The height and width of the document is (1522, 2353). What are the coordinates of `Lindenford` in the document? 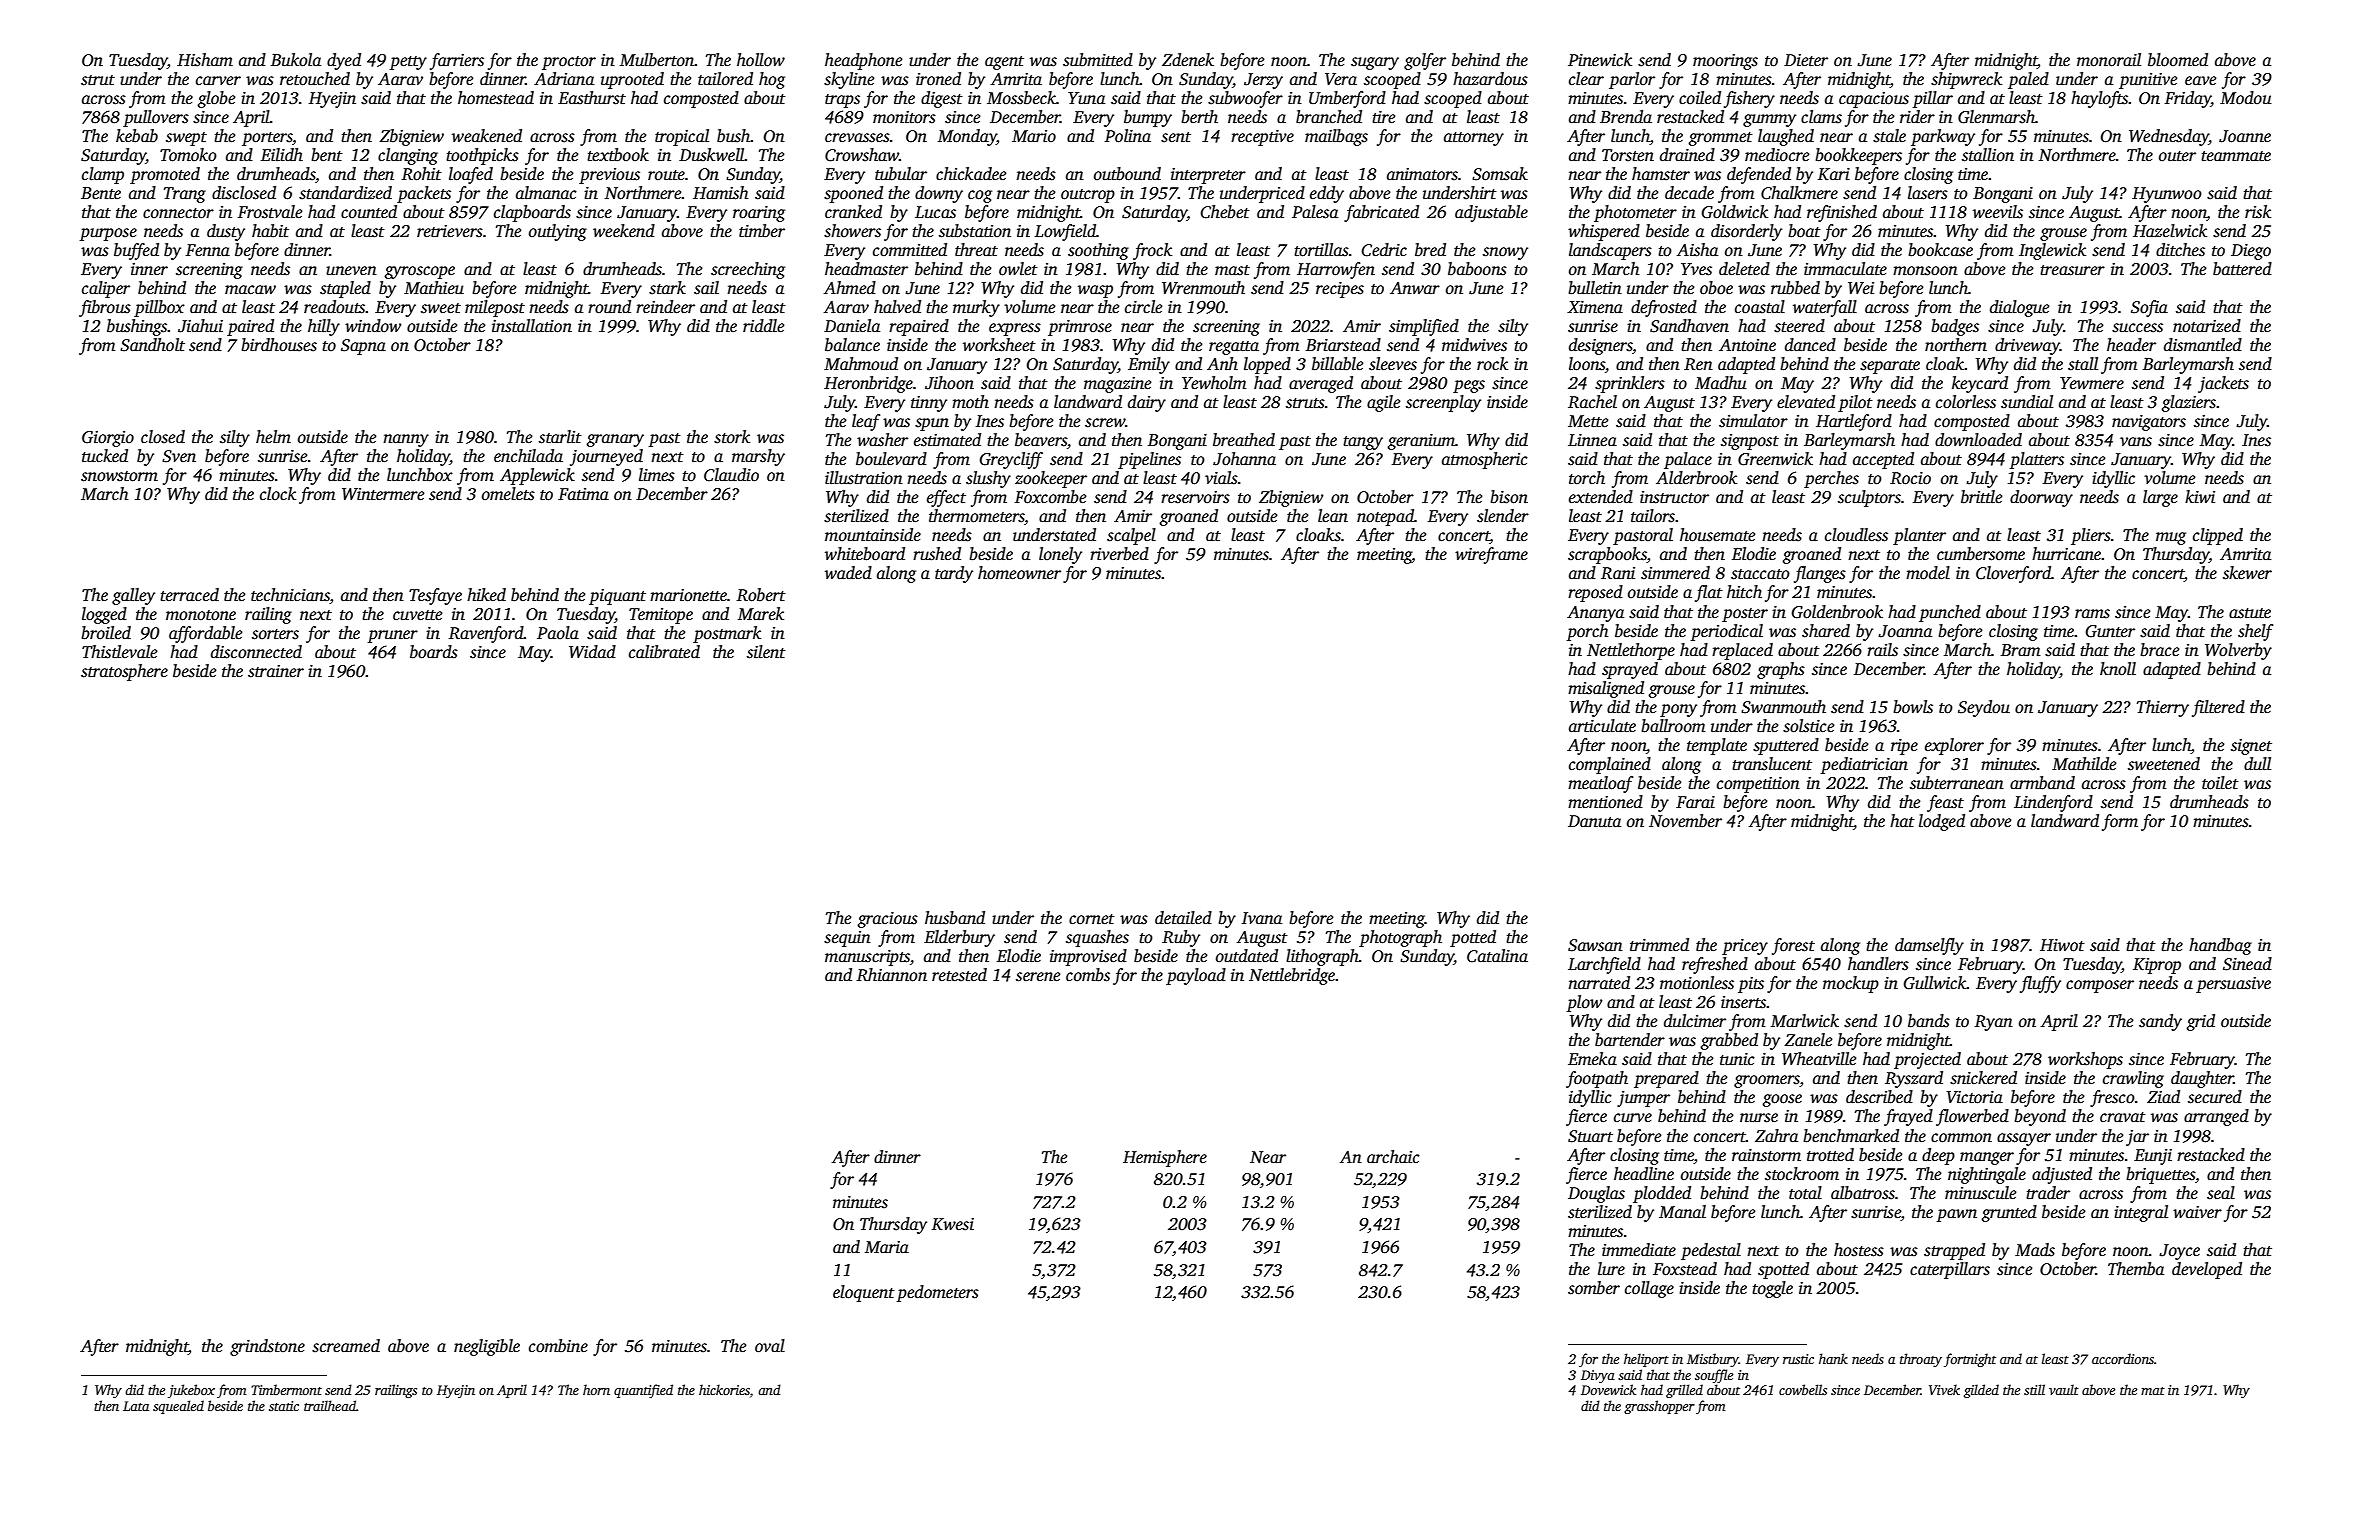 It's located at (2053, 803).
